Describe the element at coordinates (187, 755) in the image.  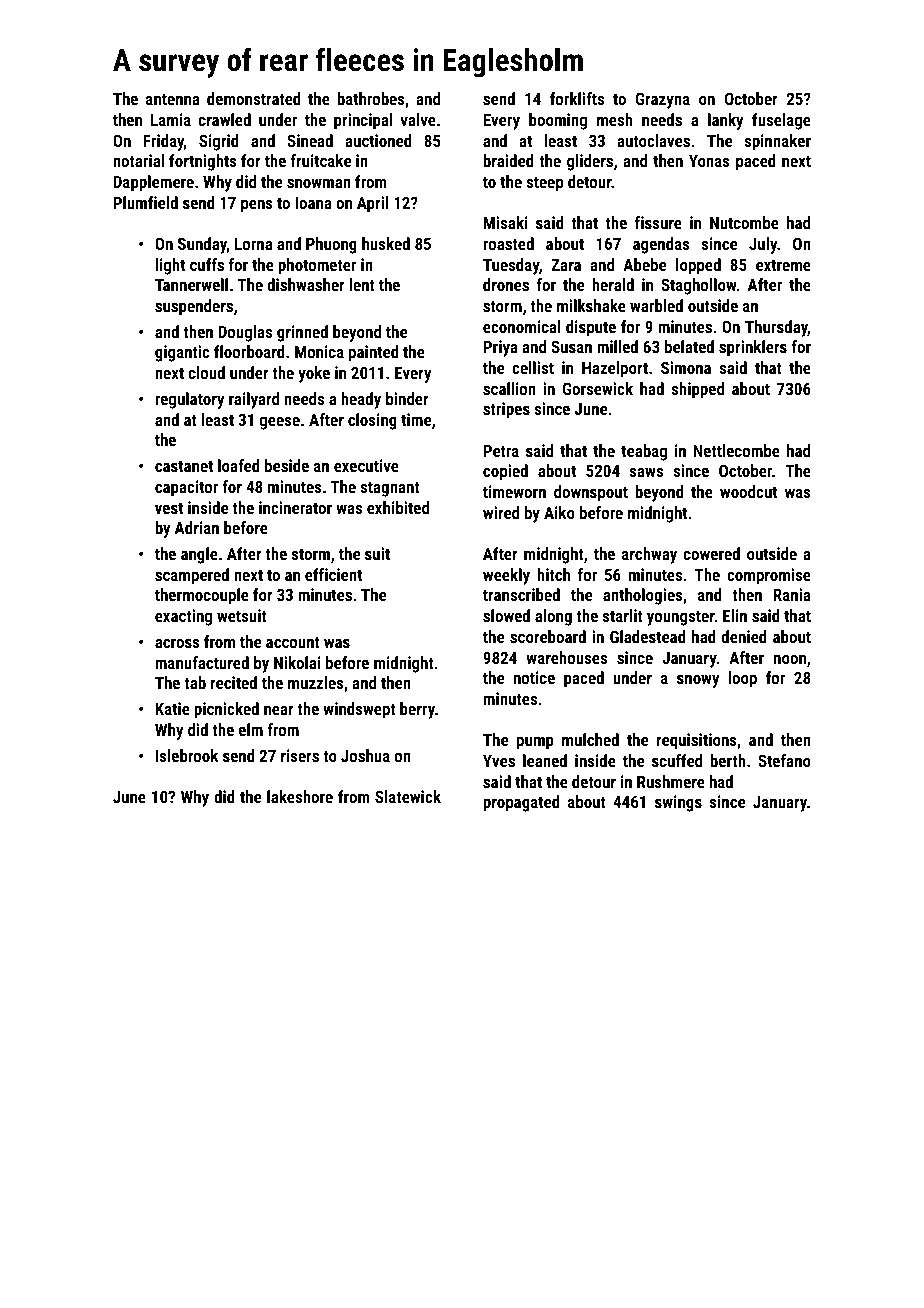
I see `Islebrook` at that location.
